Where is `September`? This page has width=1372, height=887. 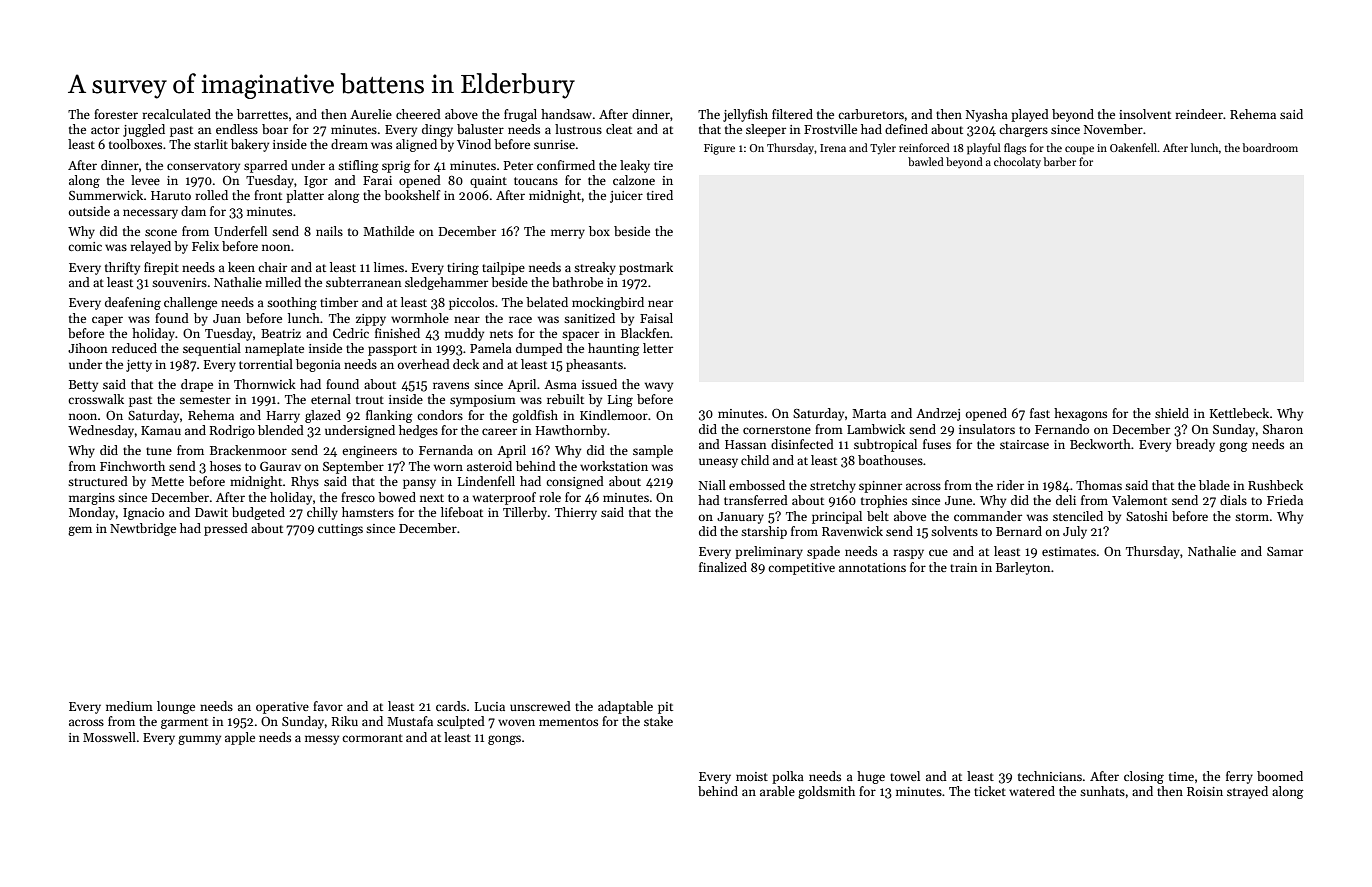
September is located at coordinates (353, 467).
